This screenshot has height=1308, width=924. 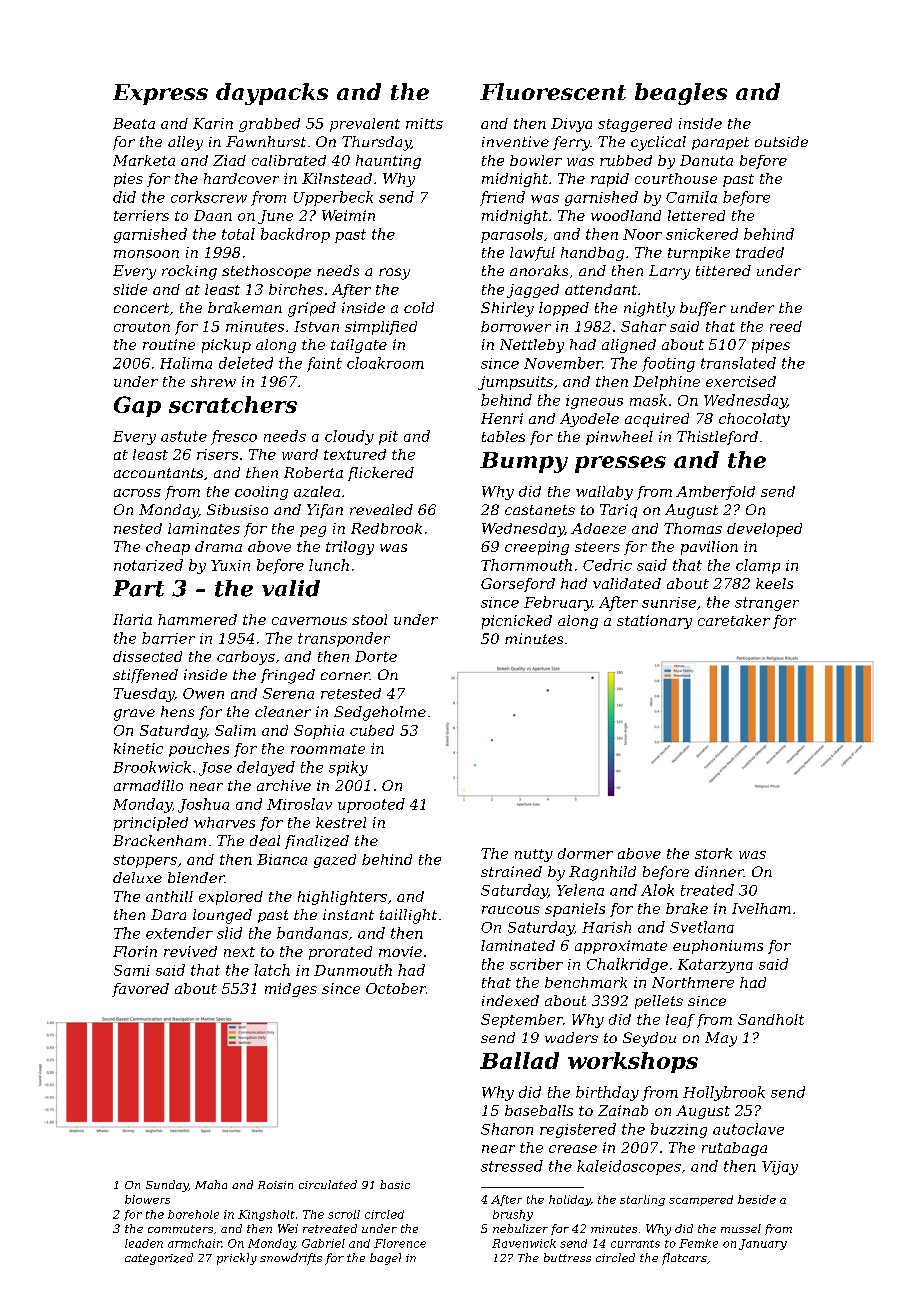 I want to click on Ballad, so click(x=519, y=1060).
